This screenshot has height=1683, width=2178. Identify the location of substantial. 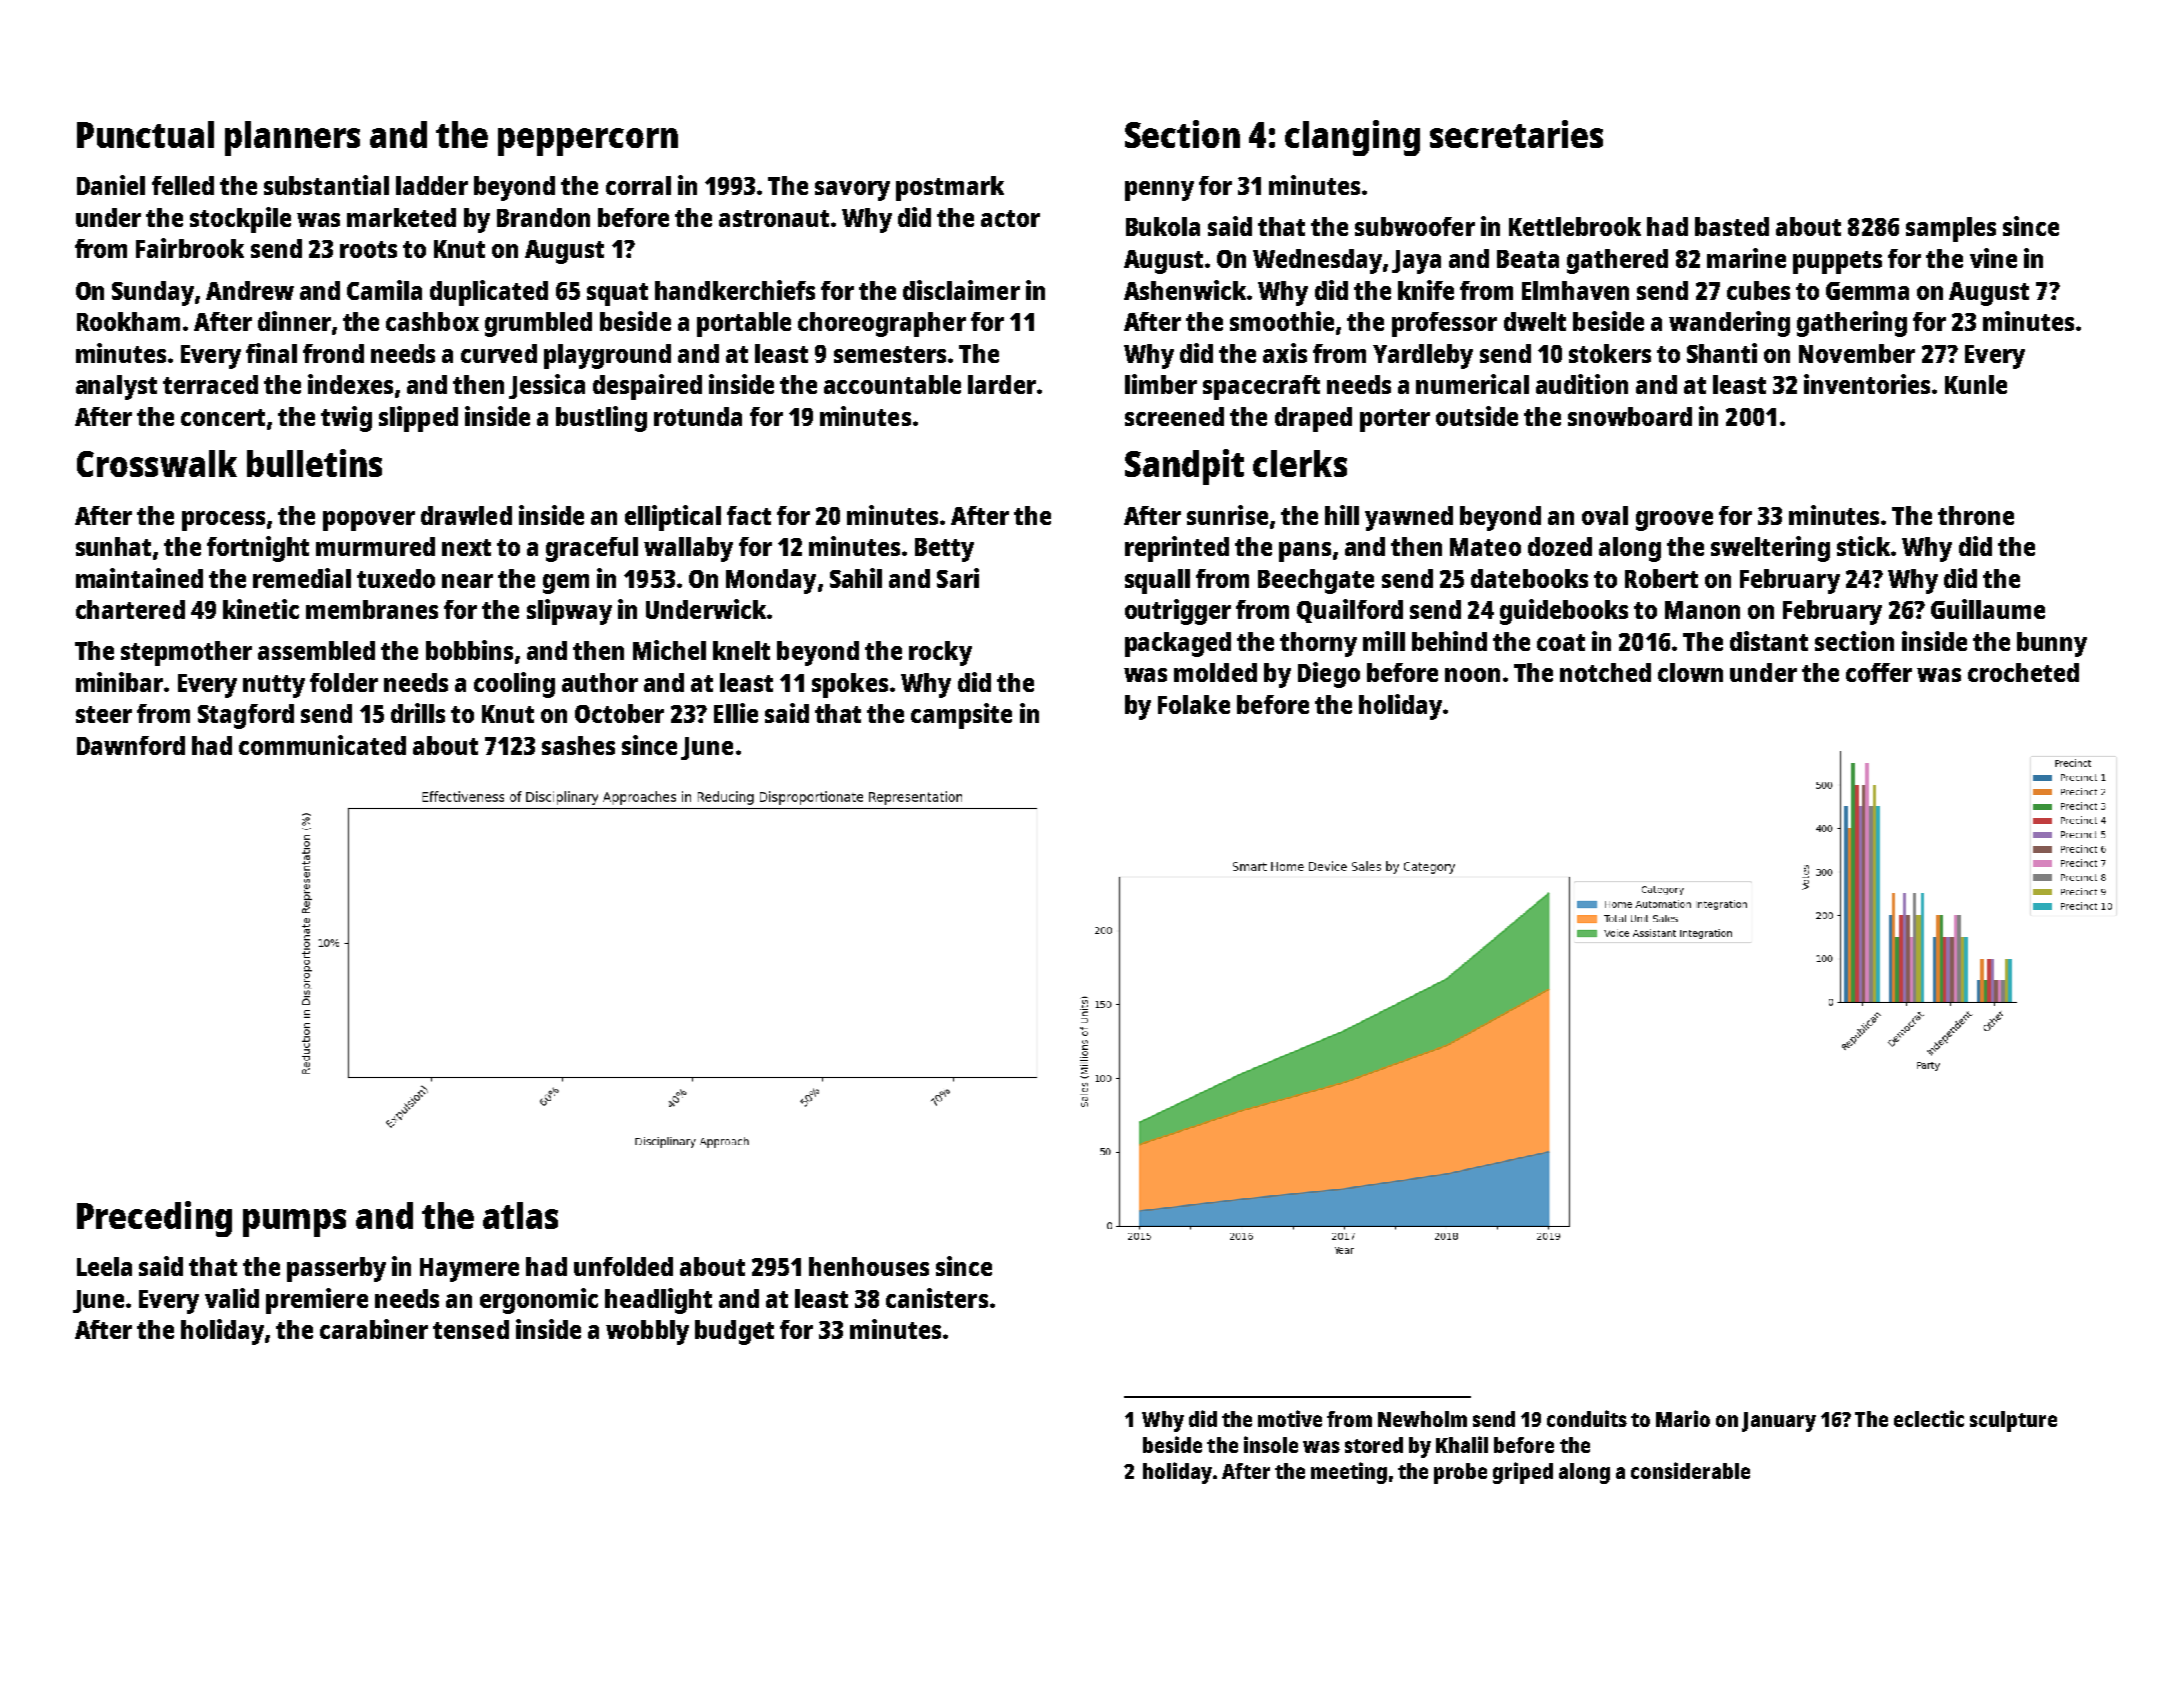
(326, 185).
